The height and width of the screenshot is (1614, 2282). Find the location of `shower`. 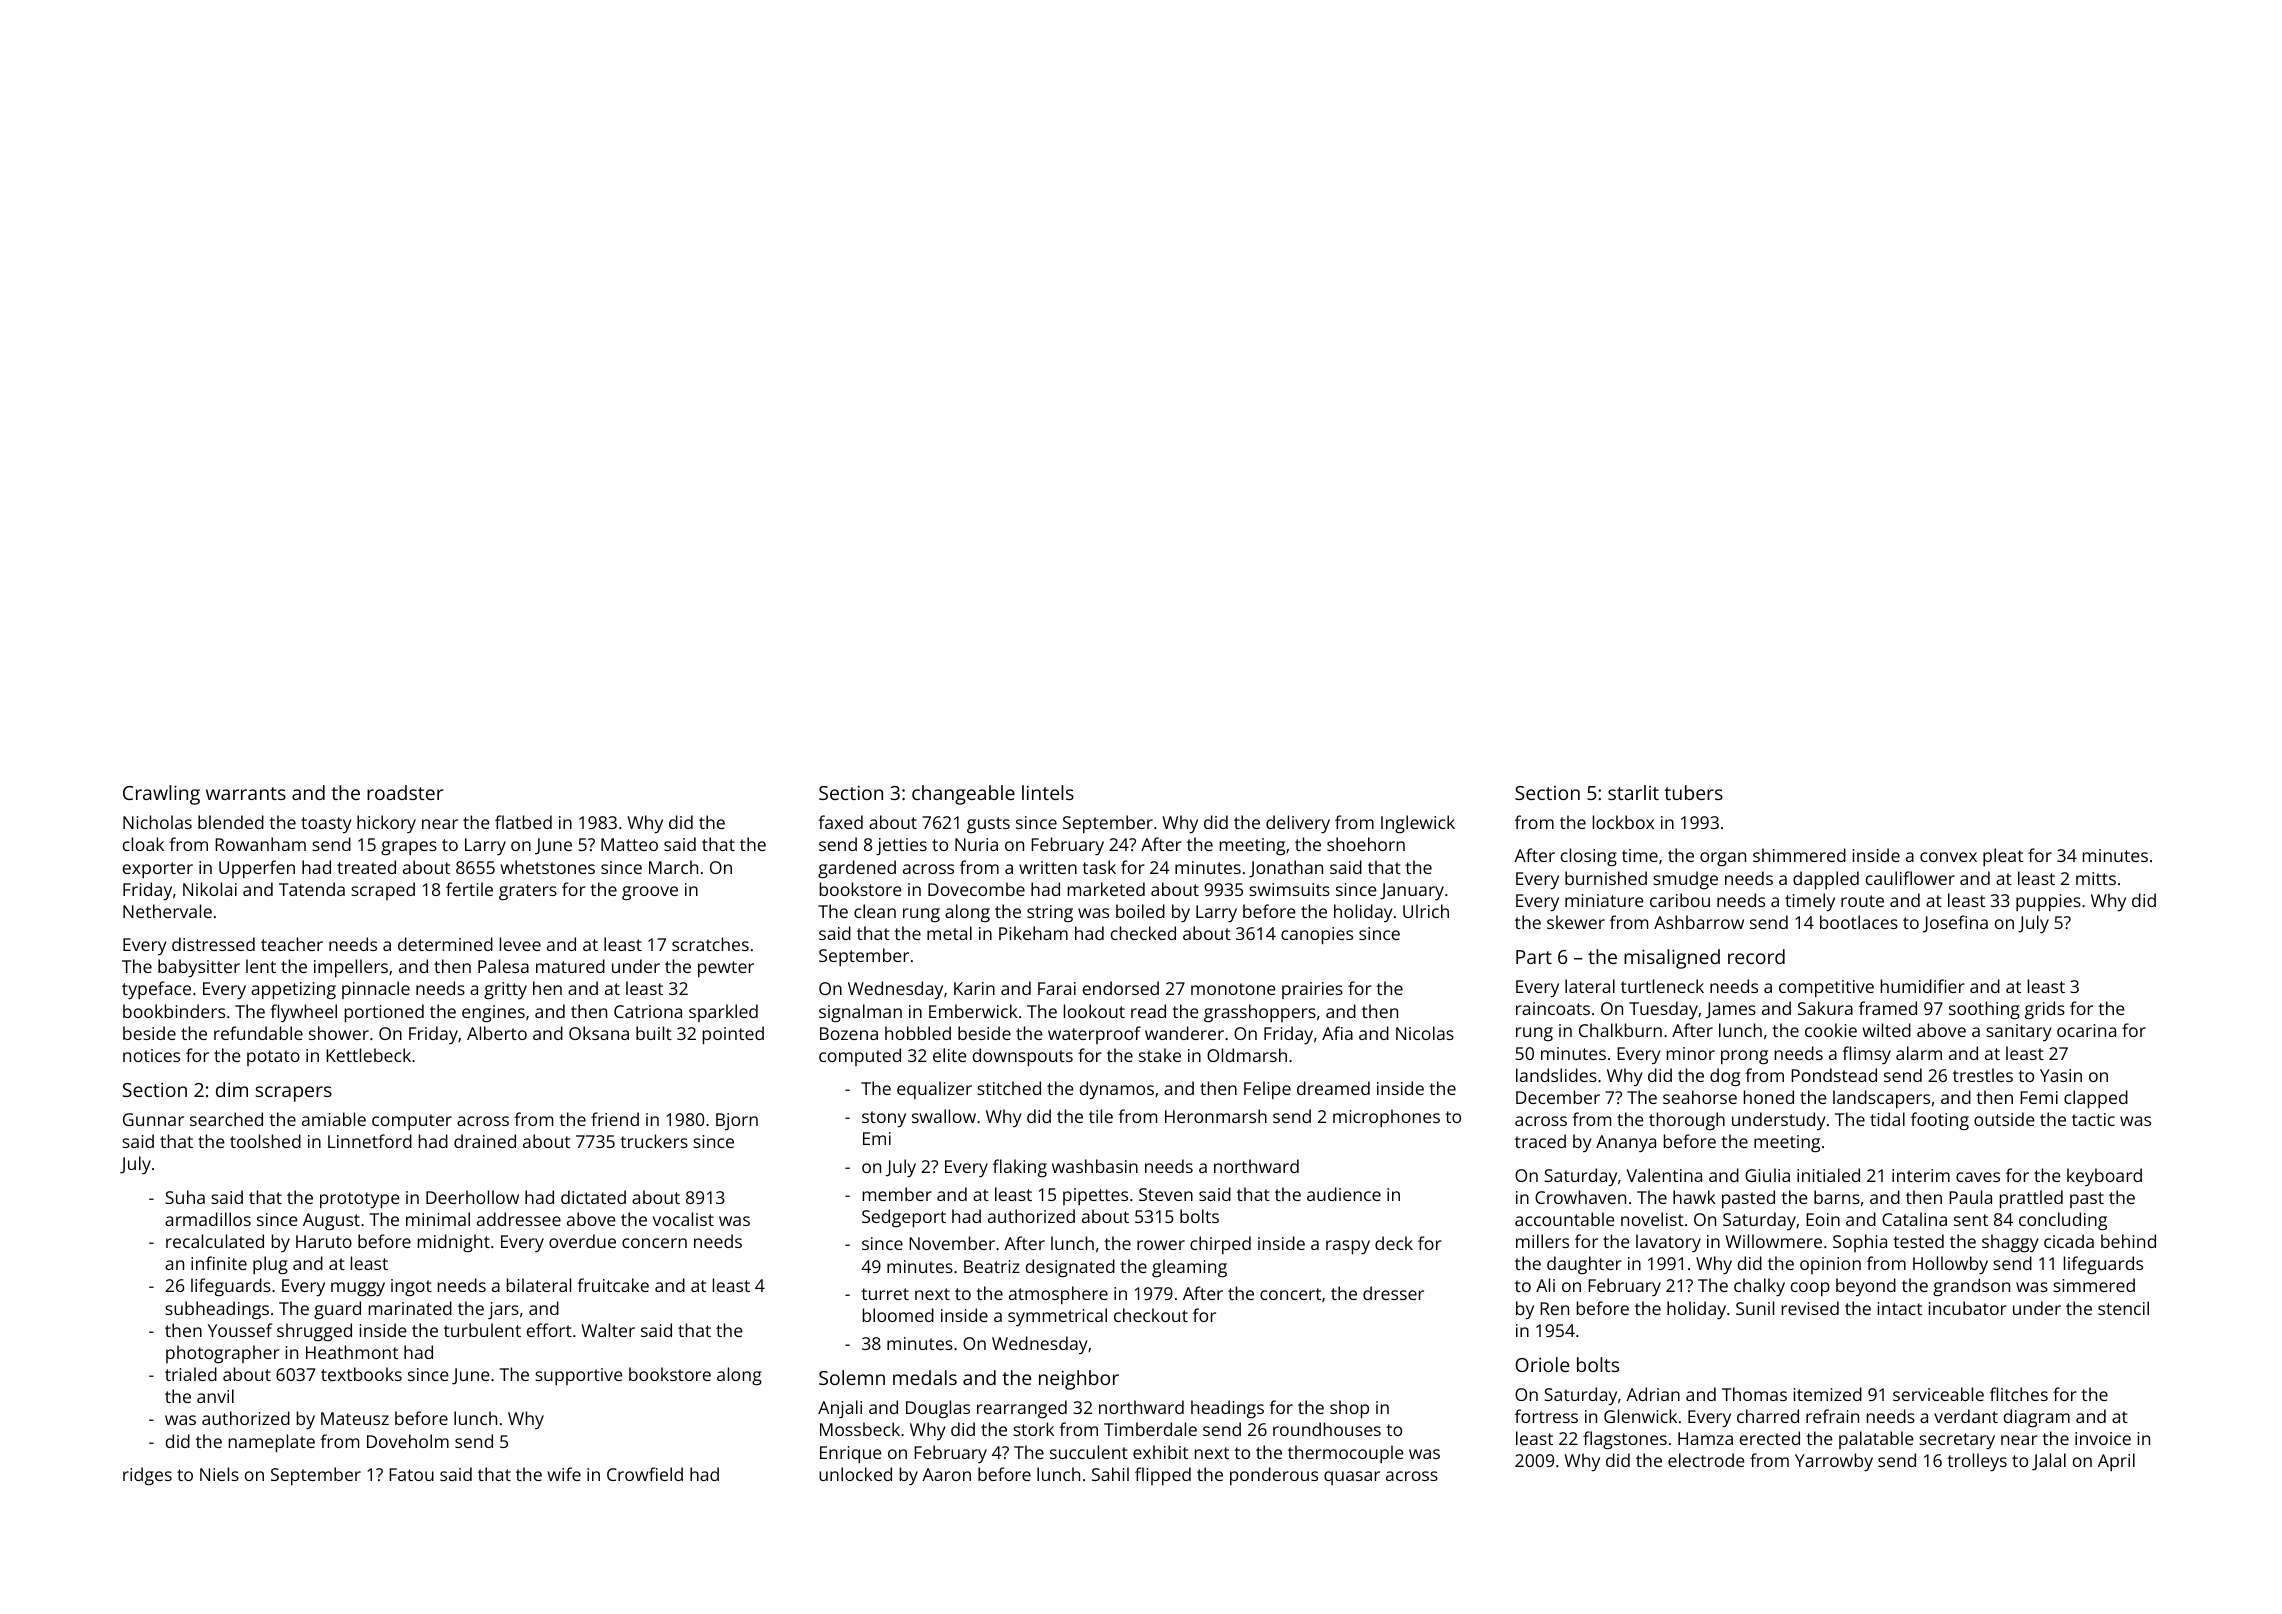

shower is located at coordinates (339, 1033).
